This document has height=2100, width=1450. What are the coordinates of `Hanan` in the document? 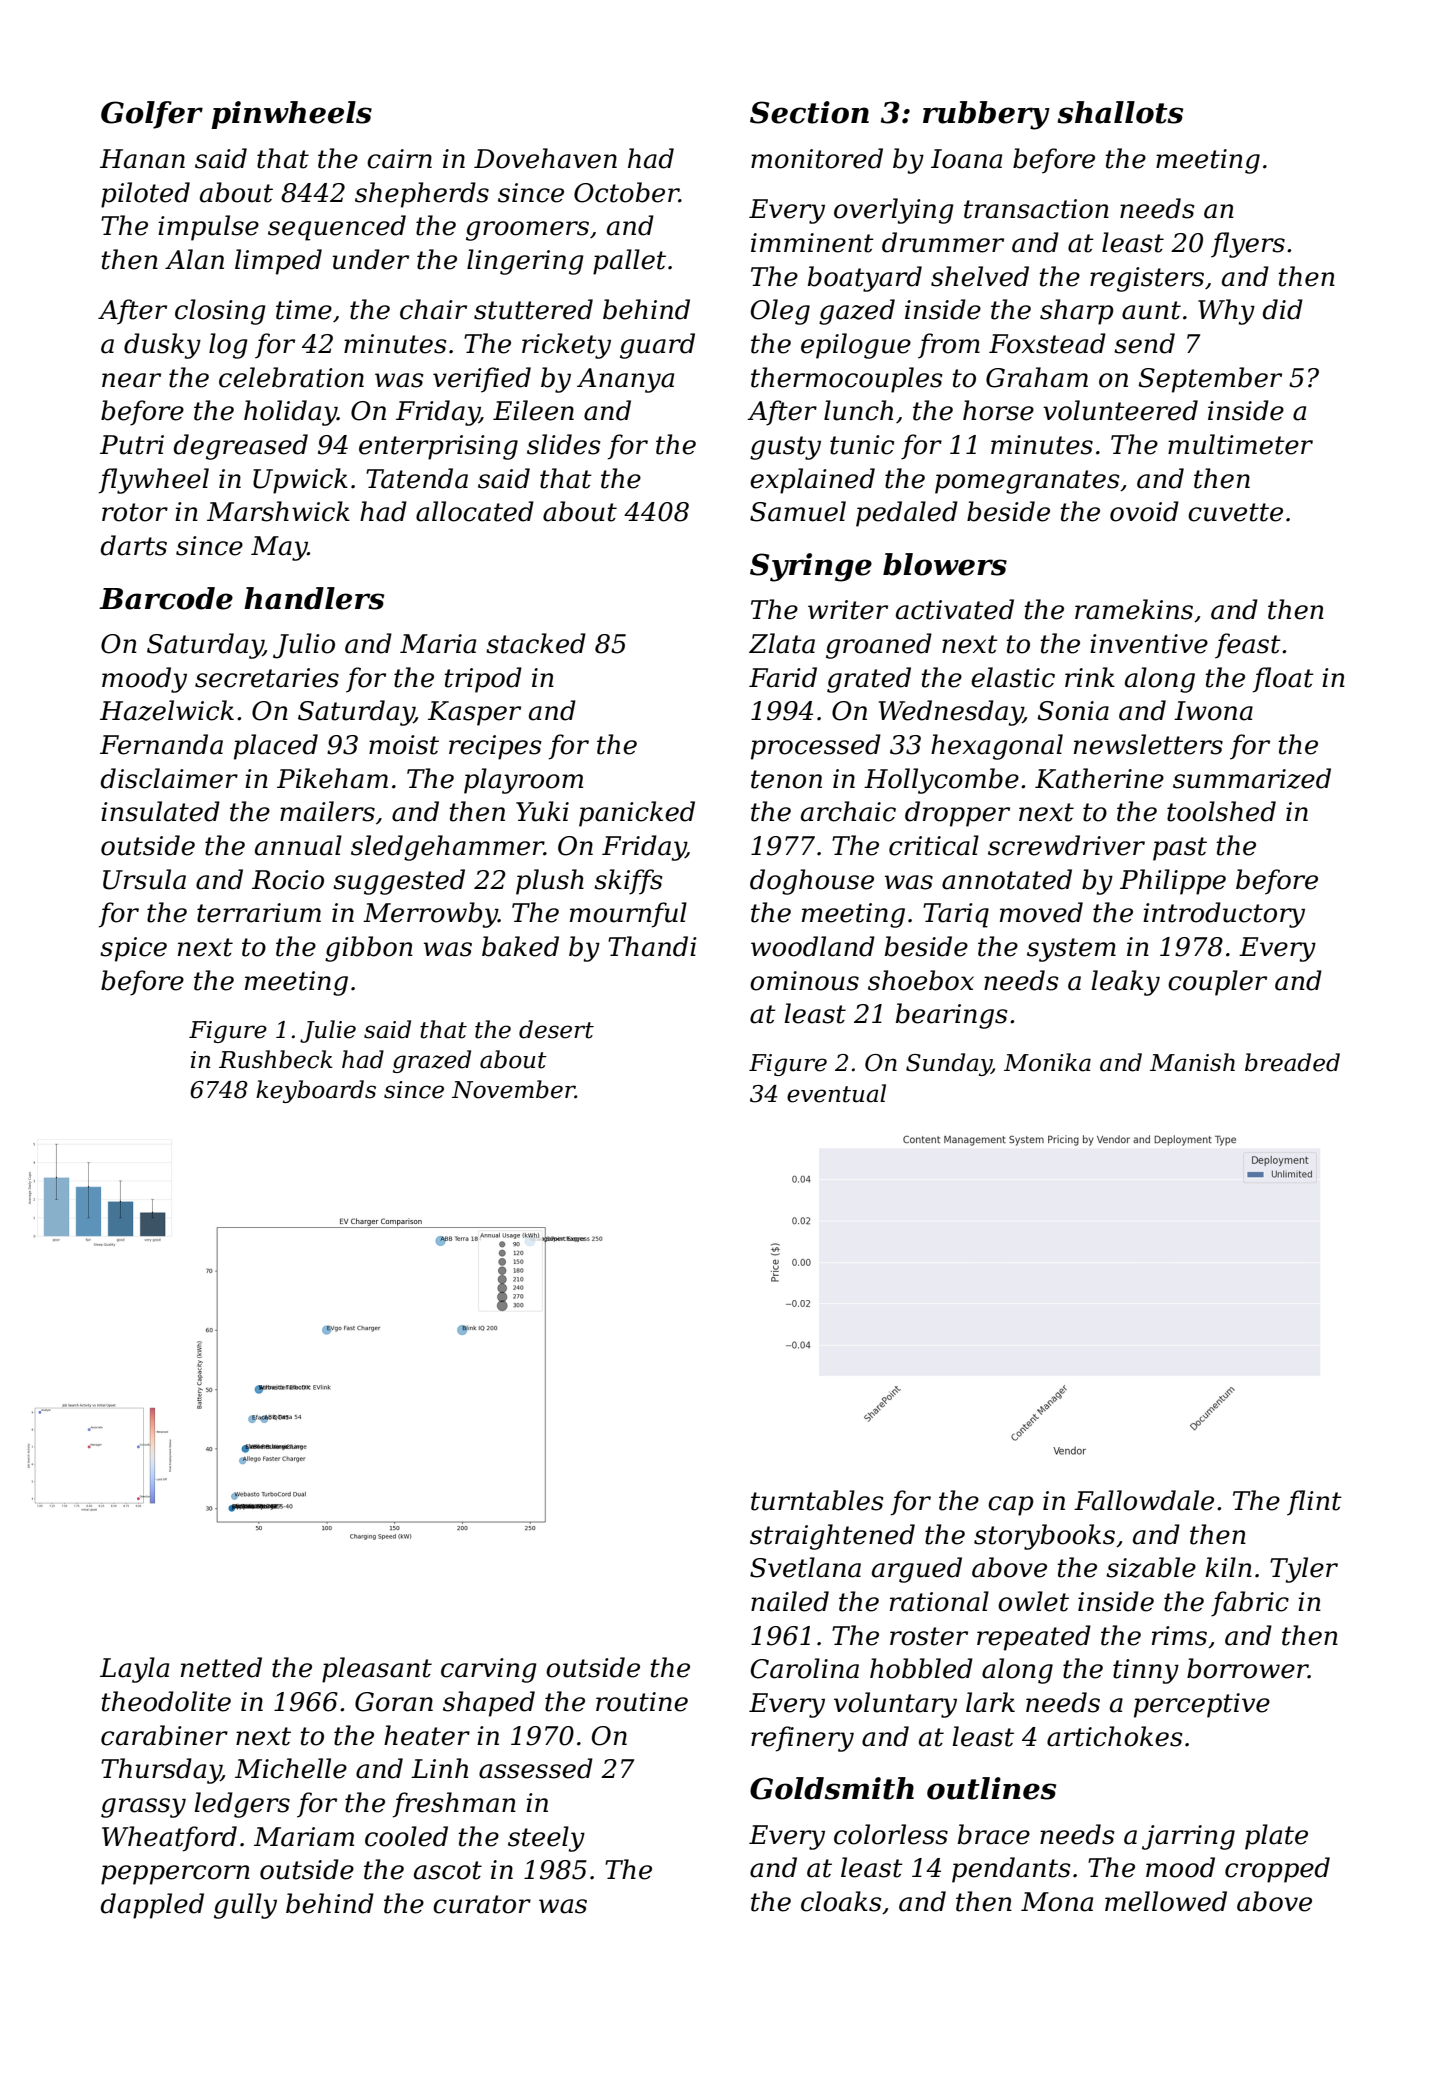 It's located at (142, 159).
